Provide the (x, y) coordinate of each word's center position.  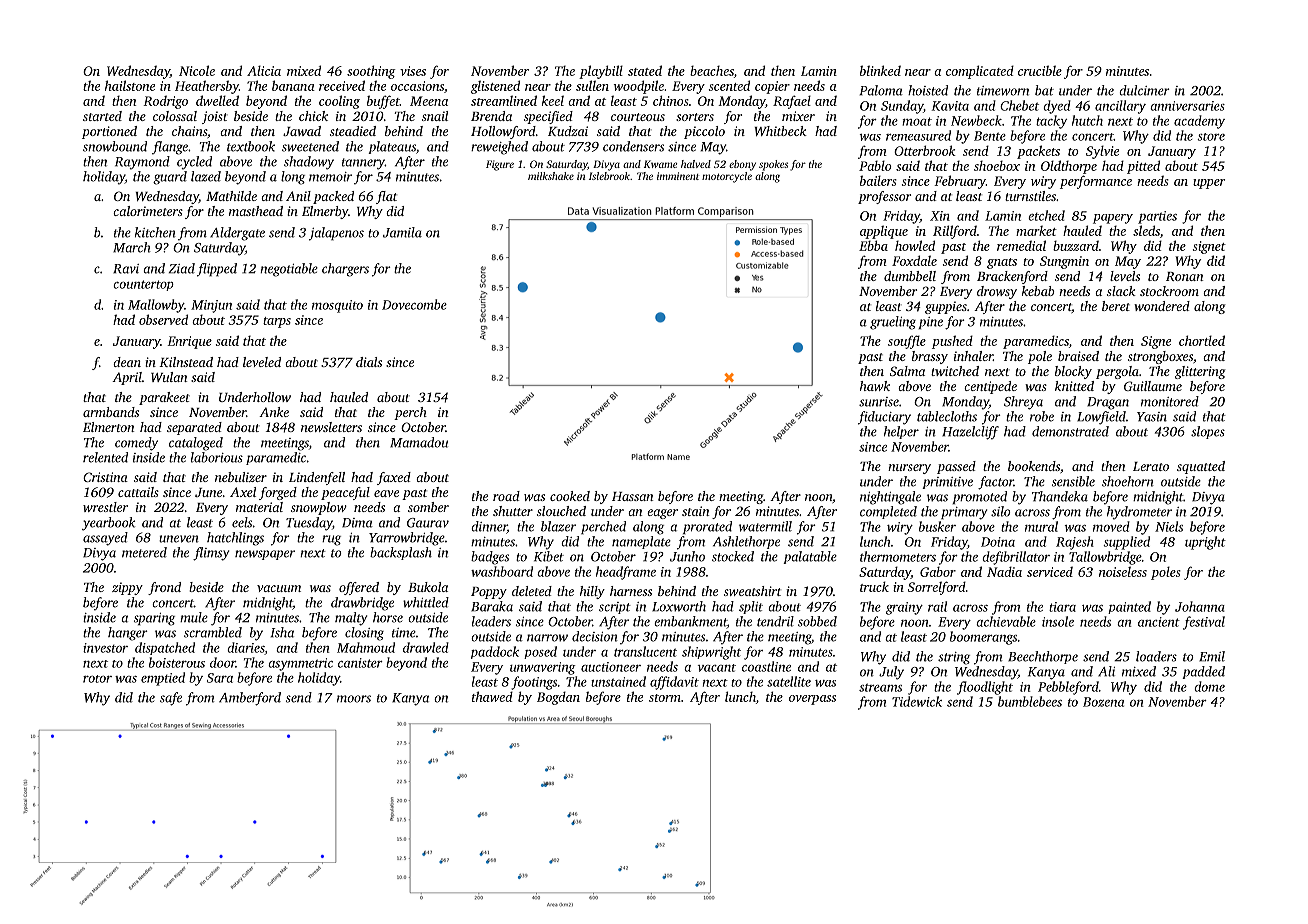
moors (354, 699)
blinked (880, 70)
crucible (1040, 70)
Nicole (197, 70)
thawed (492, 696)
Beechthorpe (1043, 657)
